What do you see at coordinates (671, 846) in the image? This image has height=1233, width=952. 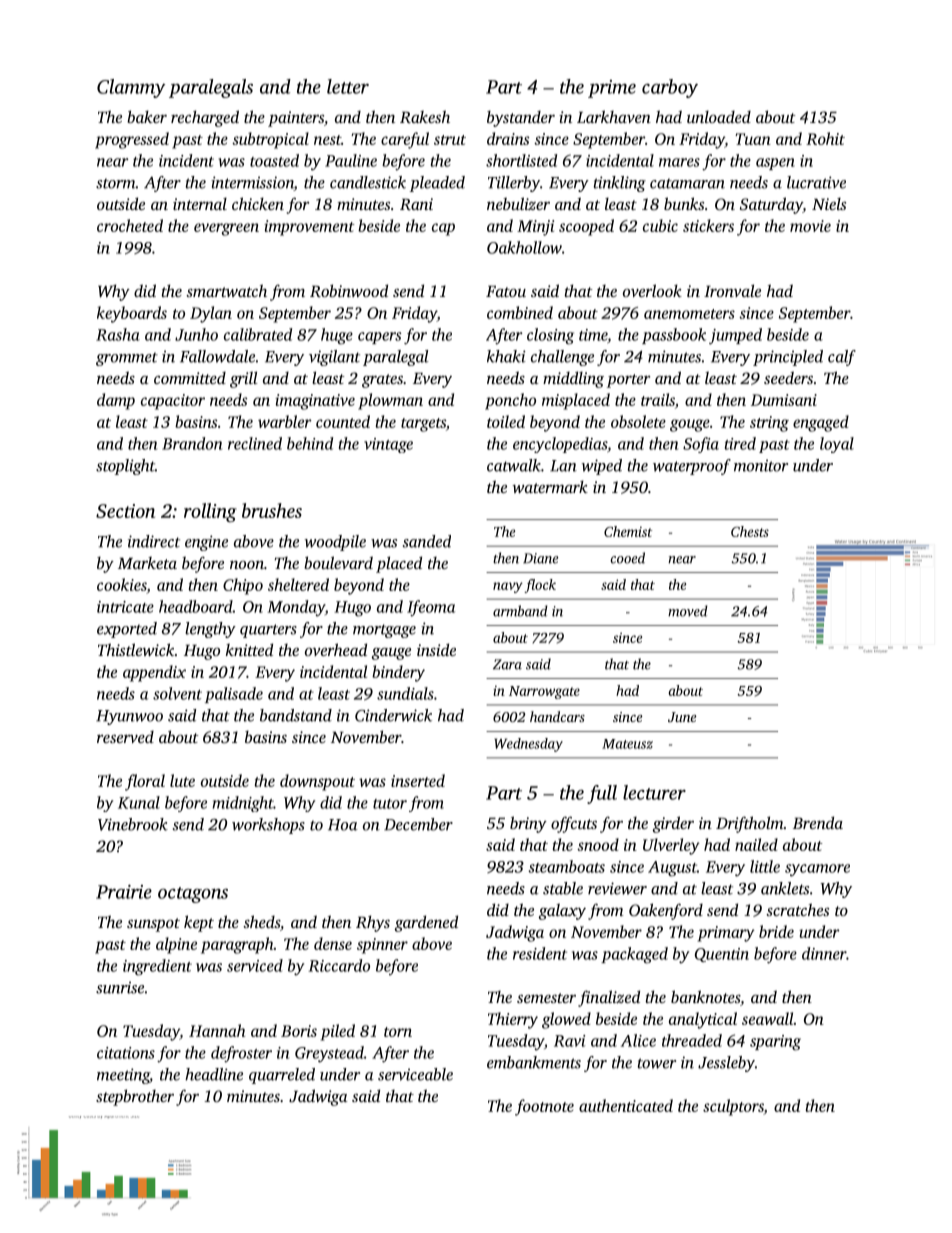 I see `Ulverley` at bounding box center [671, 846].
